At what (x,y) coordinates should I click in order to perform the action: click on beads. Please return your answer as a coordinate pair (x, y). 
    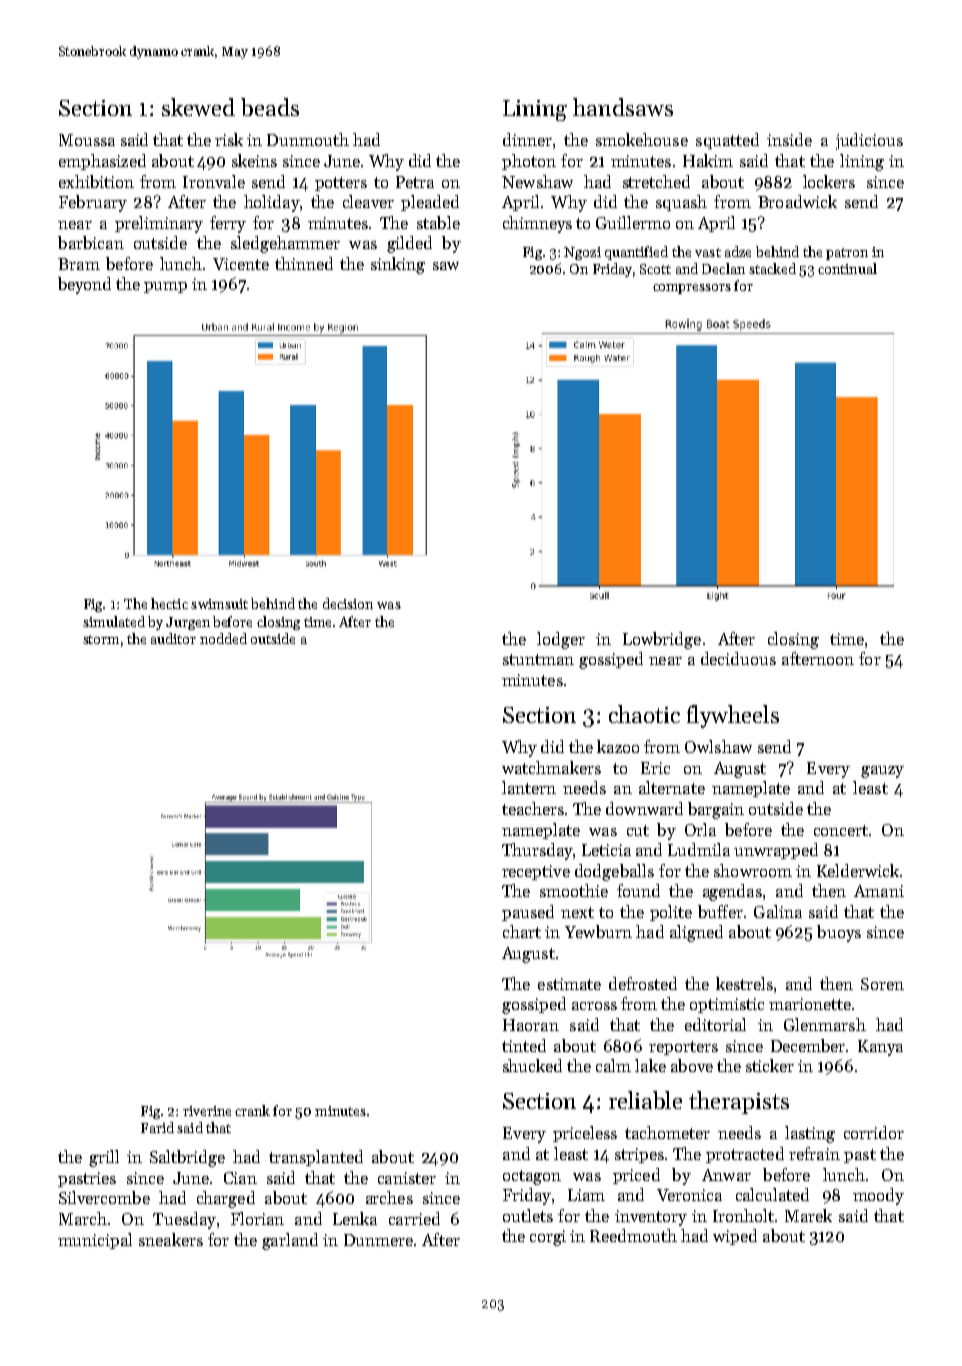
    Looking at the image, I should click on (270, 107).
